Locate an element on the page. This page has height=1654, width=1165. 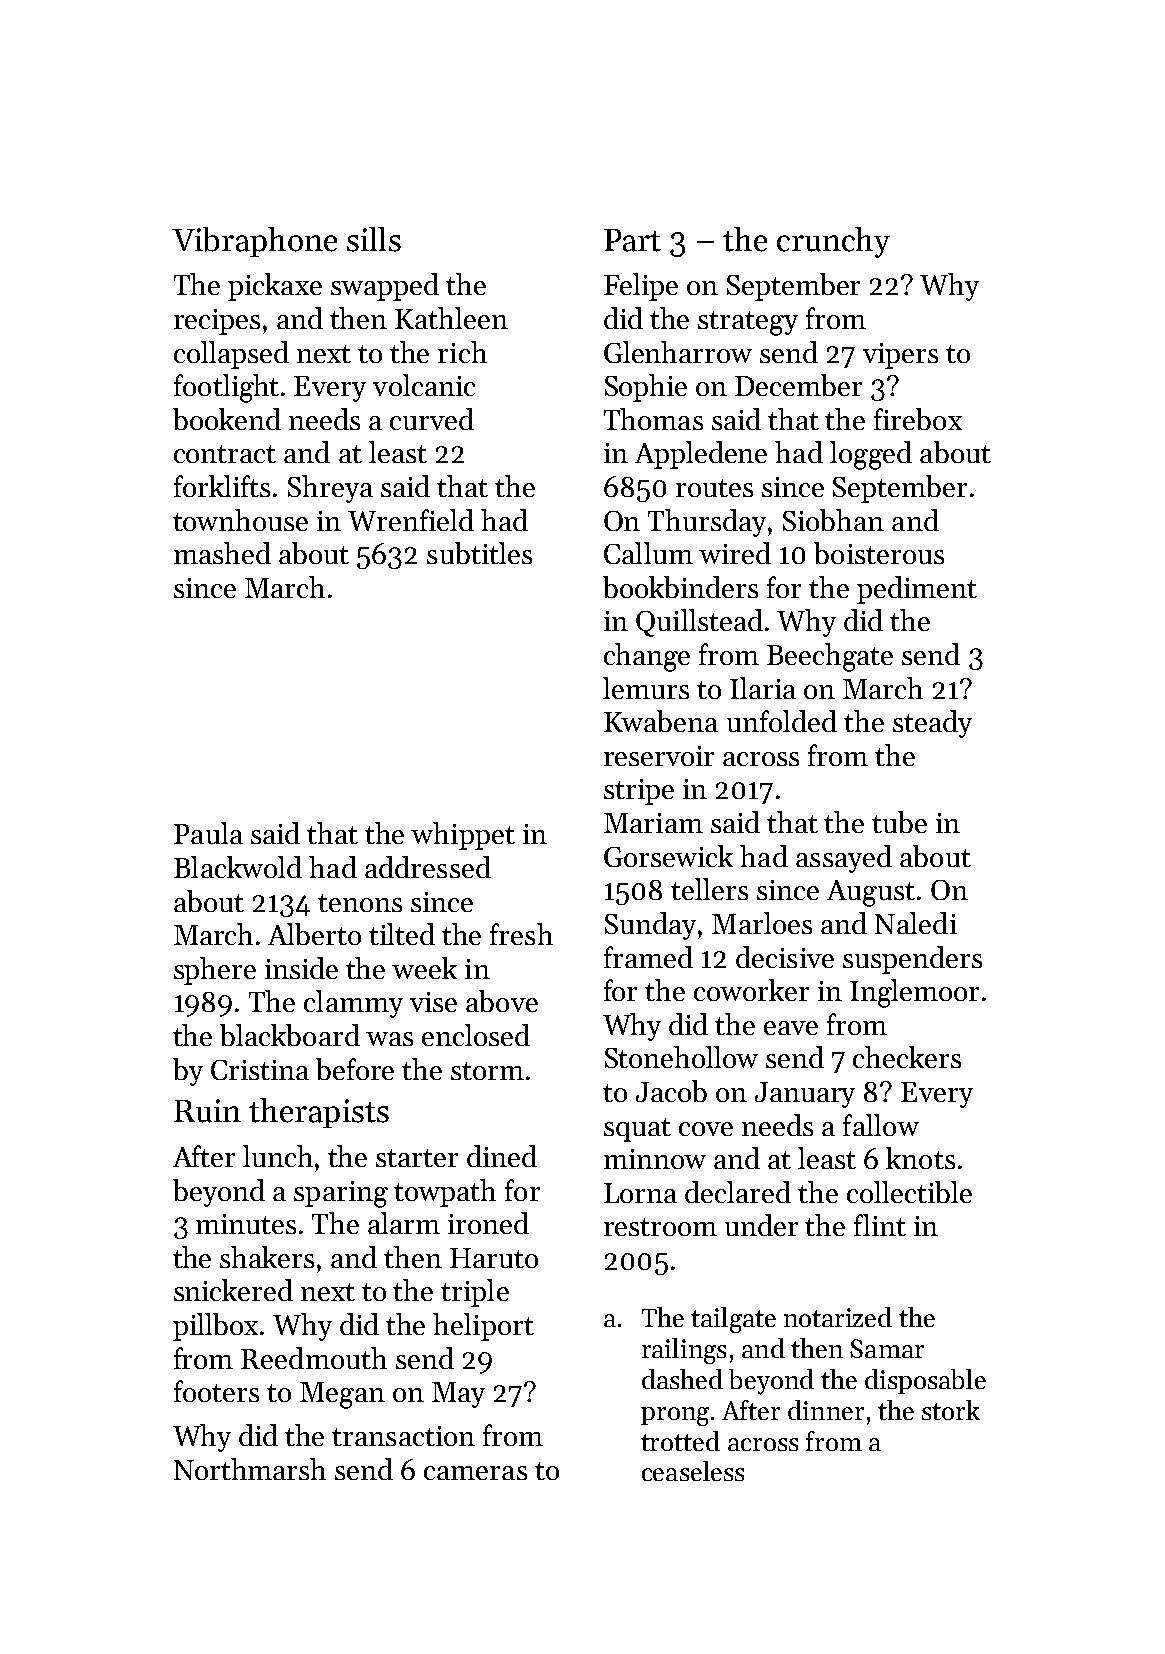
Kathleen is located at coordinates (451, 318).
